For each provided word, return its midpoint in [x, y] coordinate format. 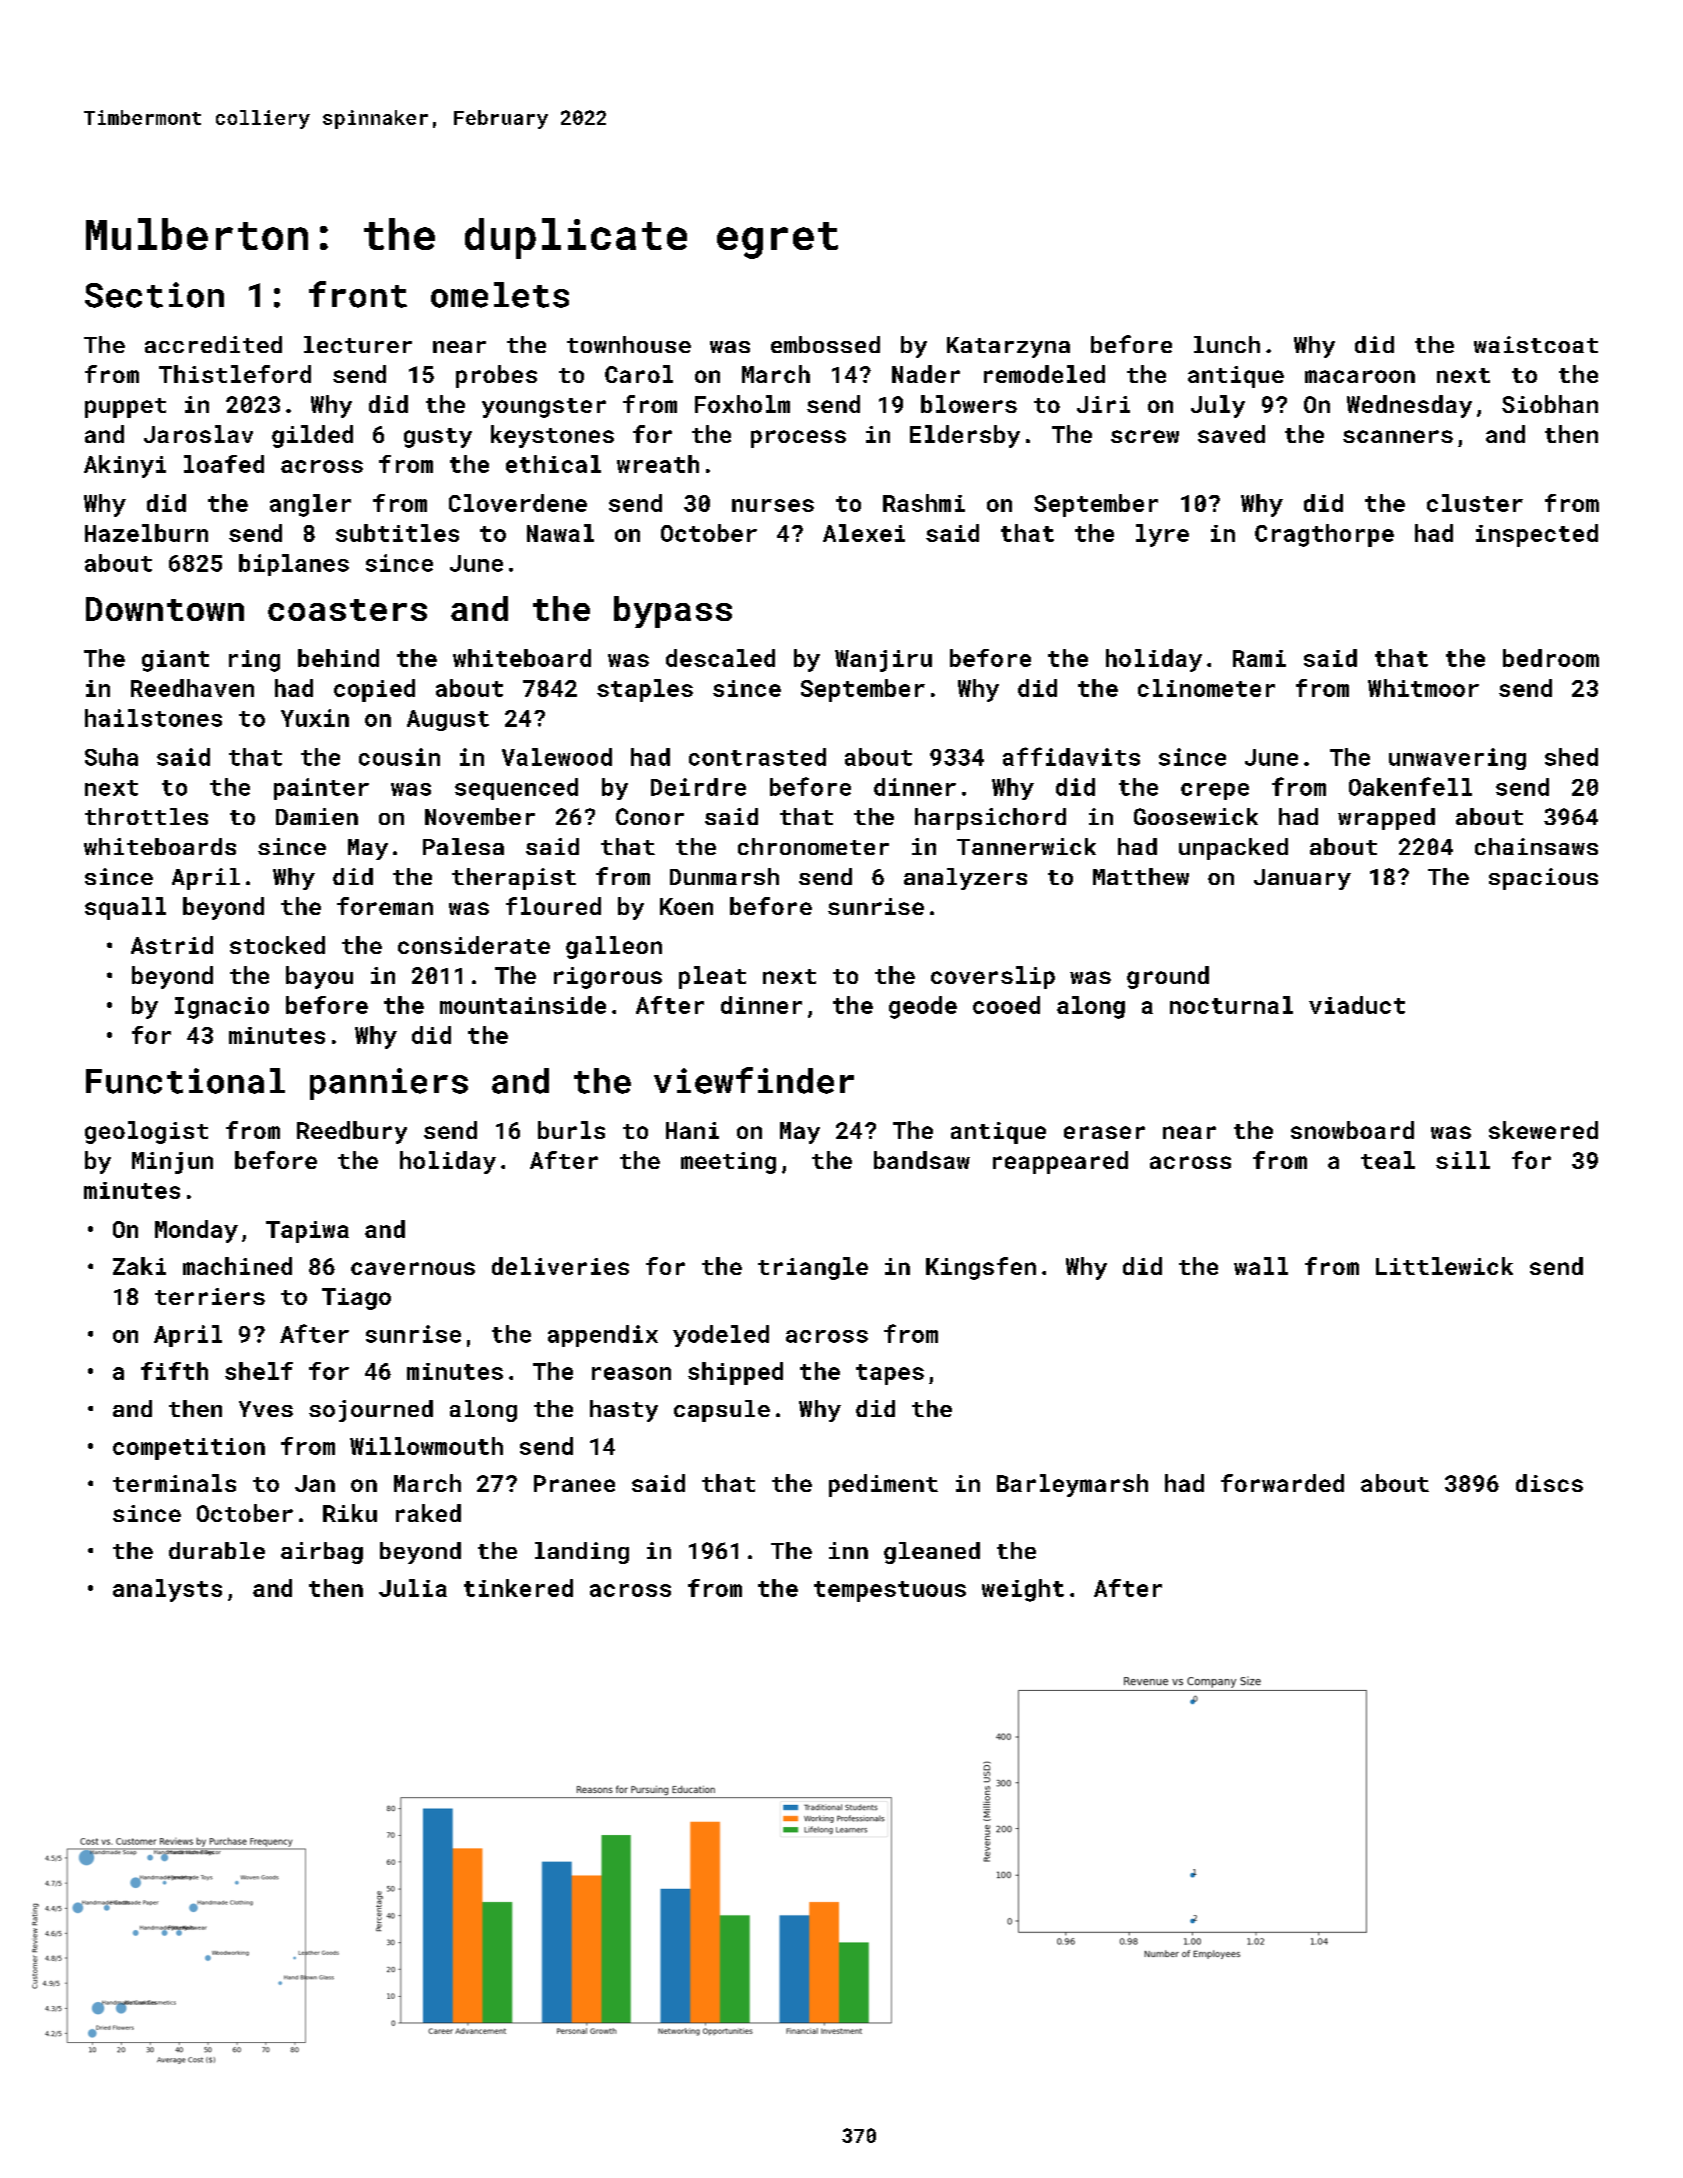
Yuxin [315, 718]
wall [1261, 1266]
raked [428, 1513]
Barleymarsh [1072, 1485]
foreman [385, 906]
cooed [1006, 1005]
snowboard [1352, 1130]
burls [571, 1130]
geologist [146, 1132]
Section [154, 295]
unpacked [1233, 849]
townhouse [629, 344]
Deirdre [698, 787]
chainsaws [1536, 846]
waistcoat [1536, 344]
